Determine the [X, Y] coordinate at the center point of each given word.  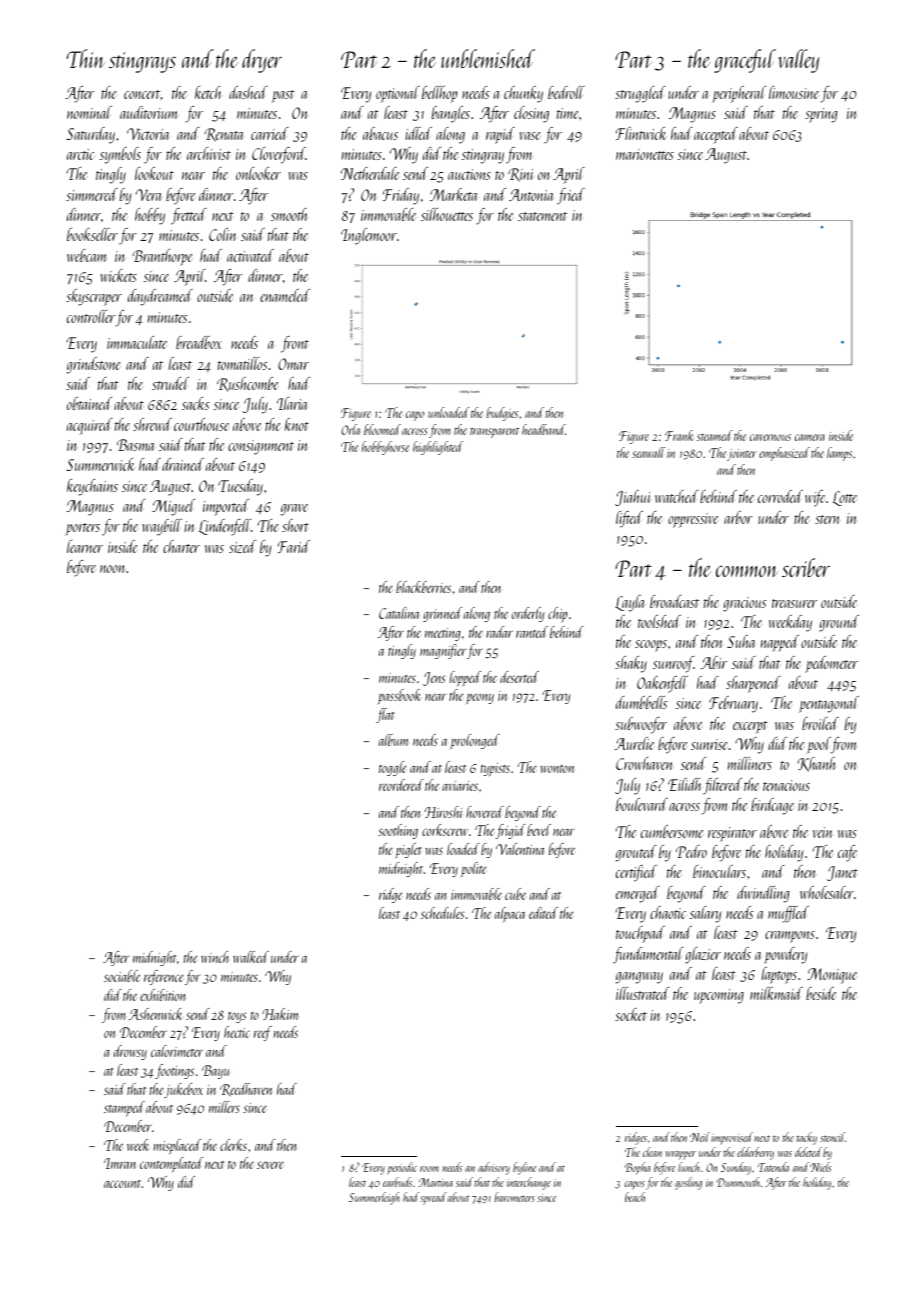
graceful [745, 61]
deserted [519, 677]
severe [270, 1165]
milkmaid [776, 993]
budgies [502, 414]
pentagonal [829, 704]
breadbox [199, 342]
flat [385, 715]
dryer [262, 61]
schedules [443, 913]
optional [398, 94]
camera [810, 437]
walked [251, 957]
